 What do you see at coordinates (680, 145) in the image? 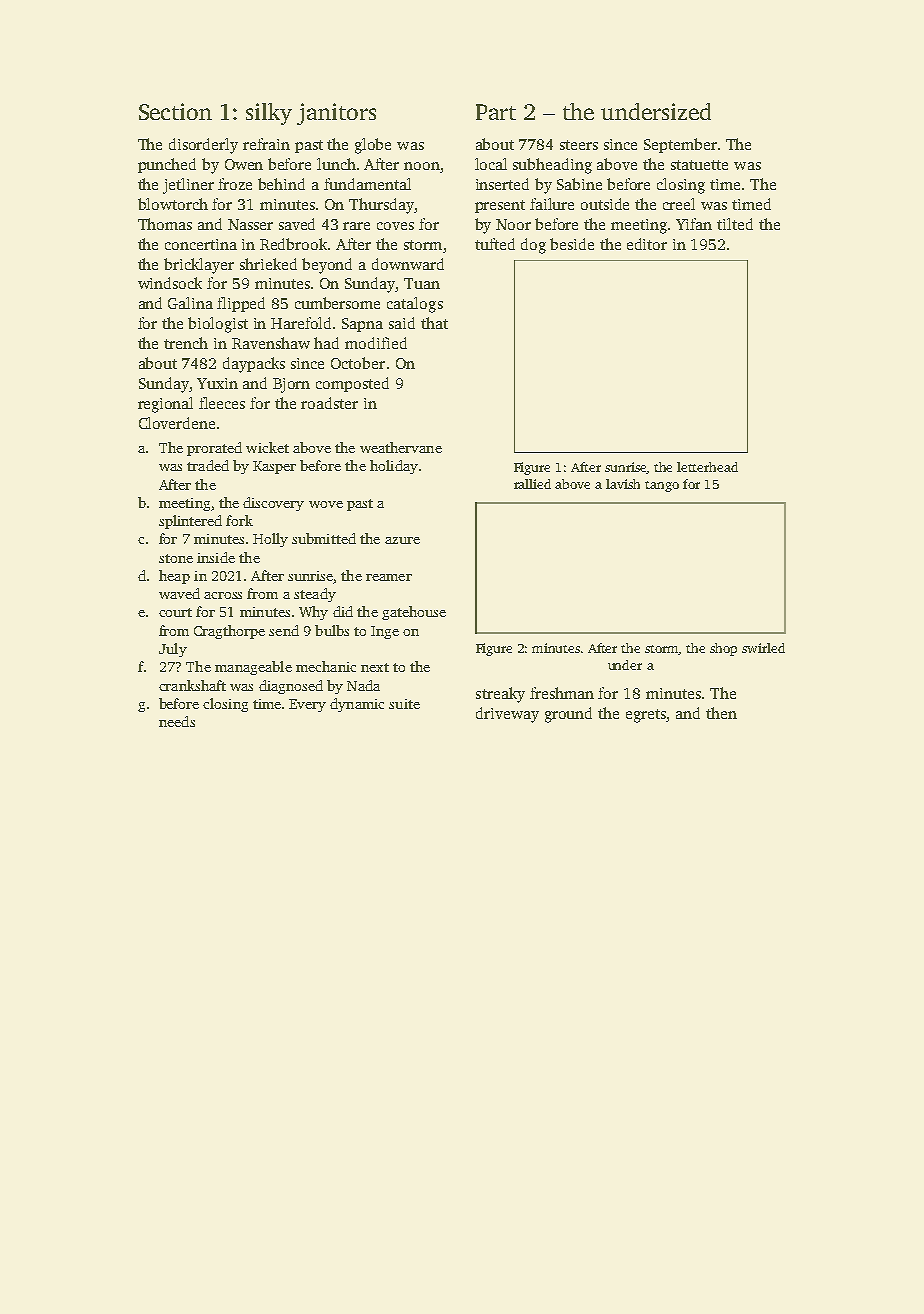
I see `September` at bounding box center [680, 145].
